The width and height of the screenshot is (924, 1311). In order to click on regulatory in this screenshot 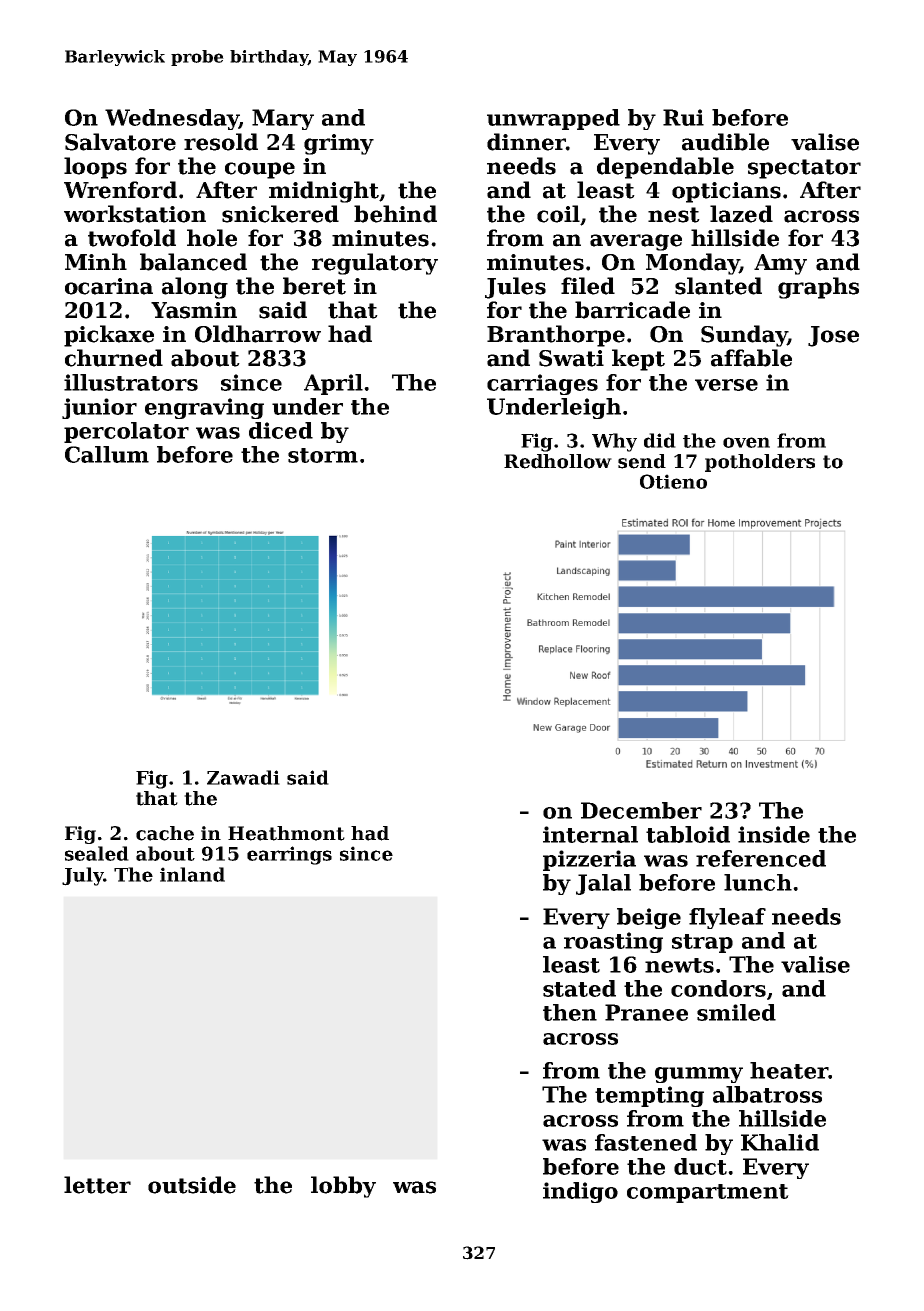, I will do `click(375, 264)`.
